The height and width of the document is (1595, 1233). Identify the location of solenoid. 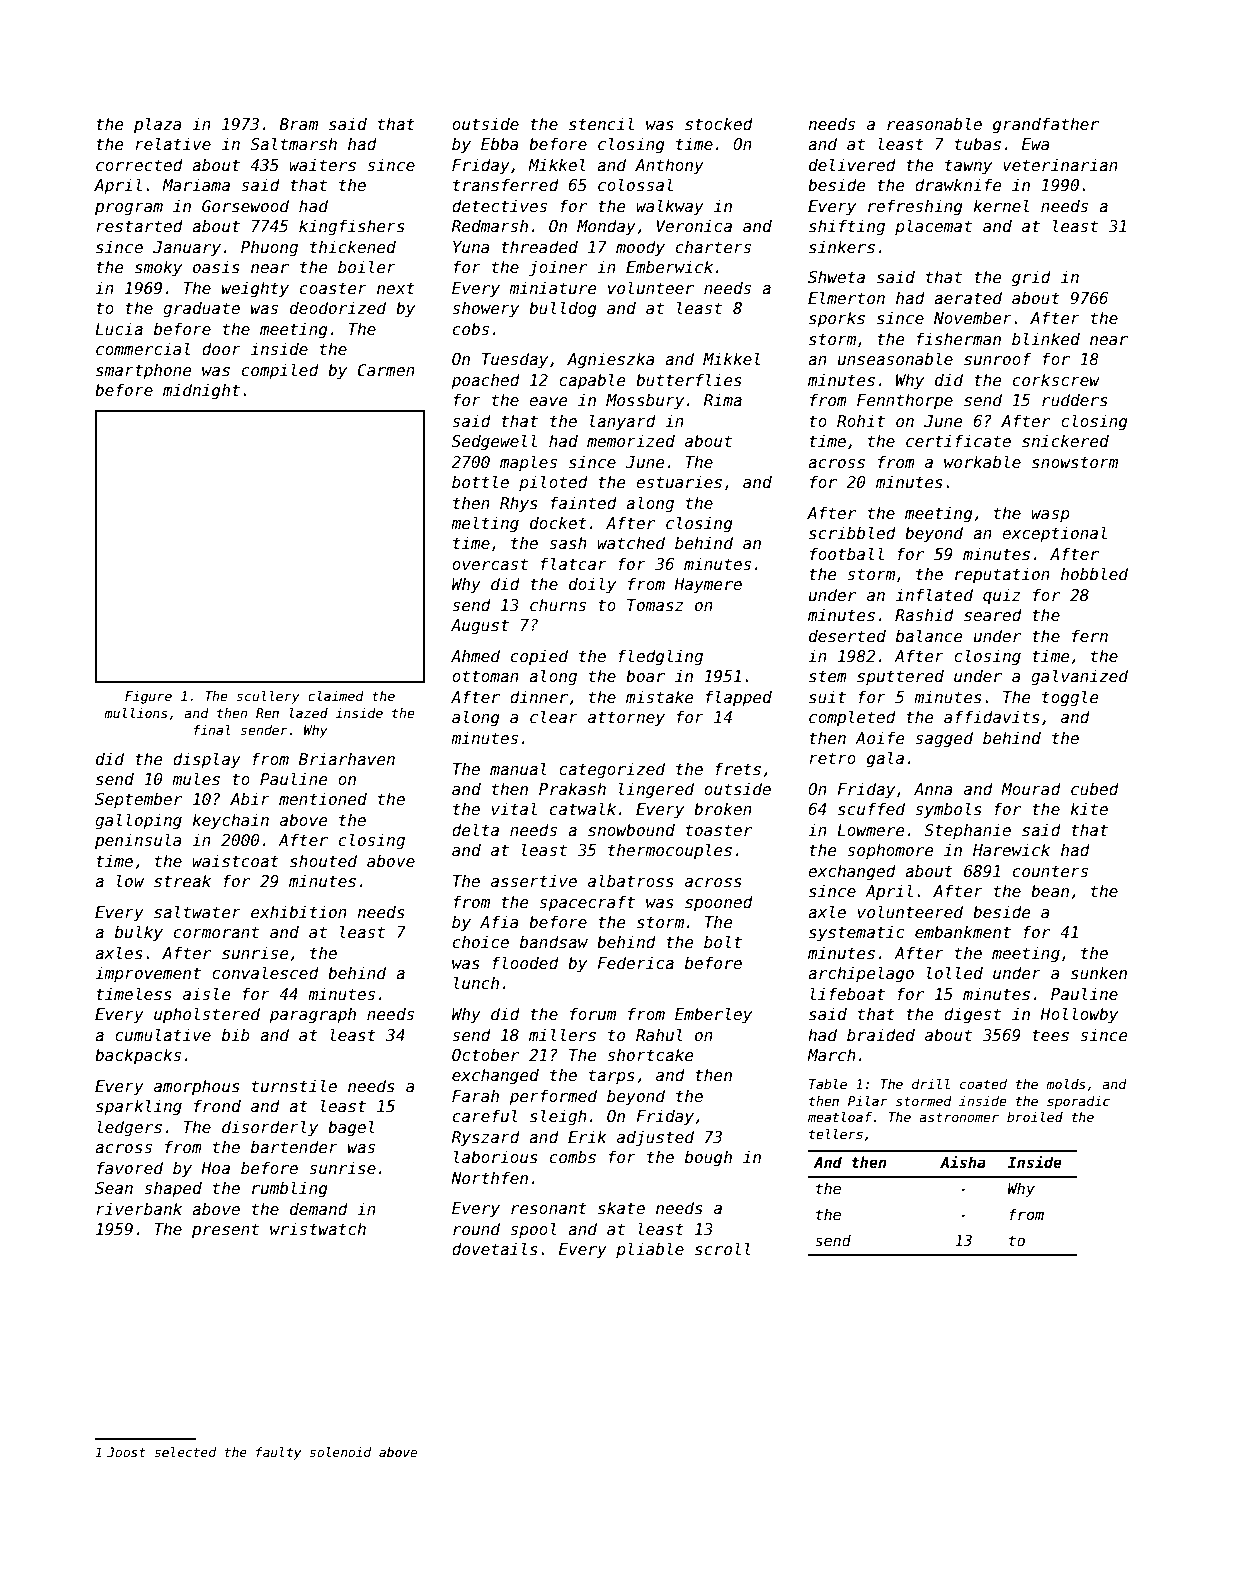
(340, 1452).
